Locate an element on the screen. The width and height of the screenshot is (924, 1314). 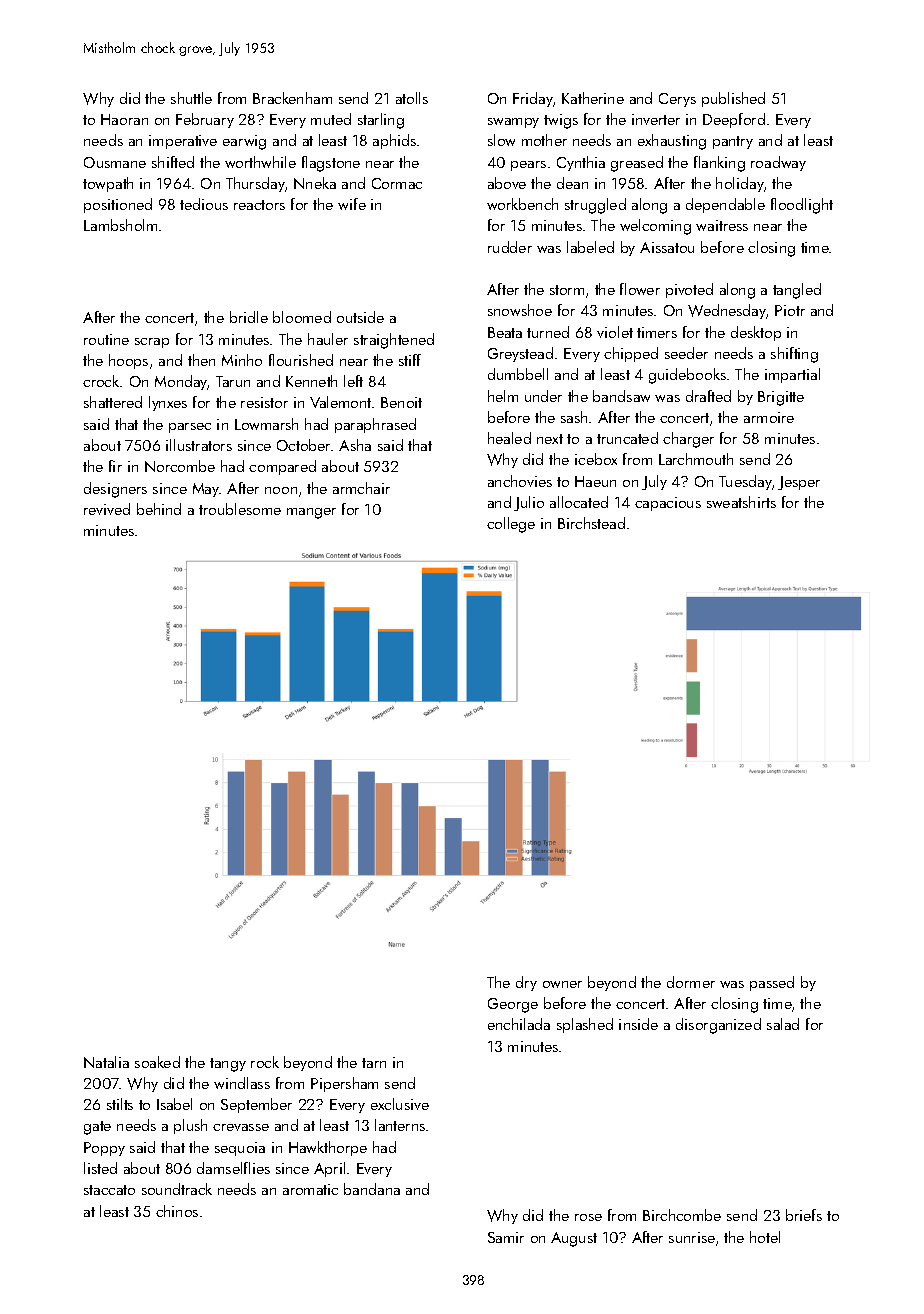
college is located at coordinates (511, 525).
